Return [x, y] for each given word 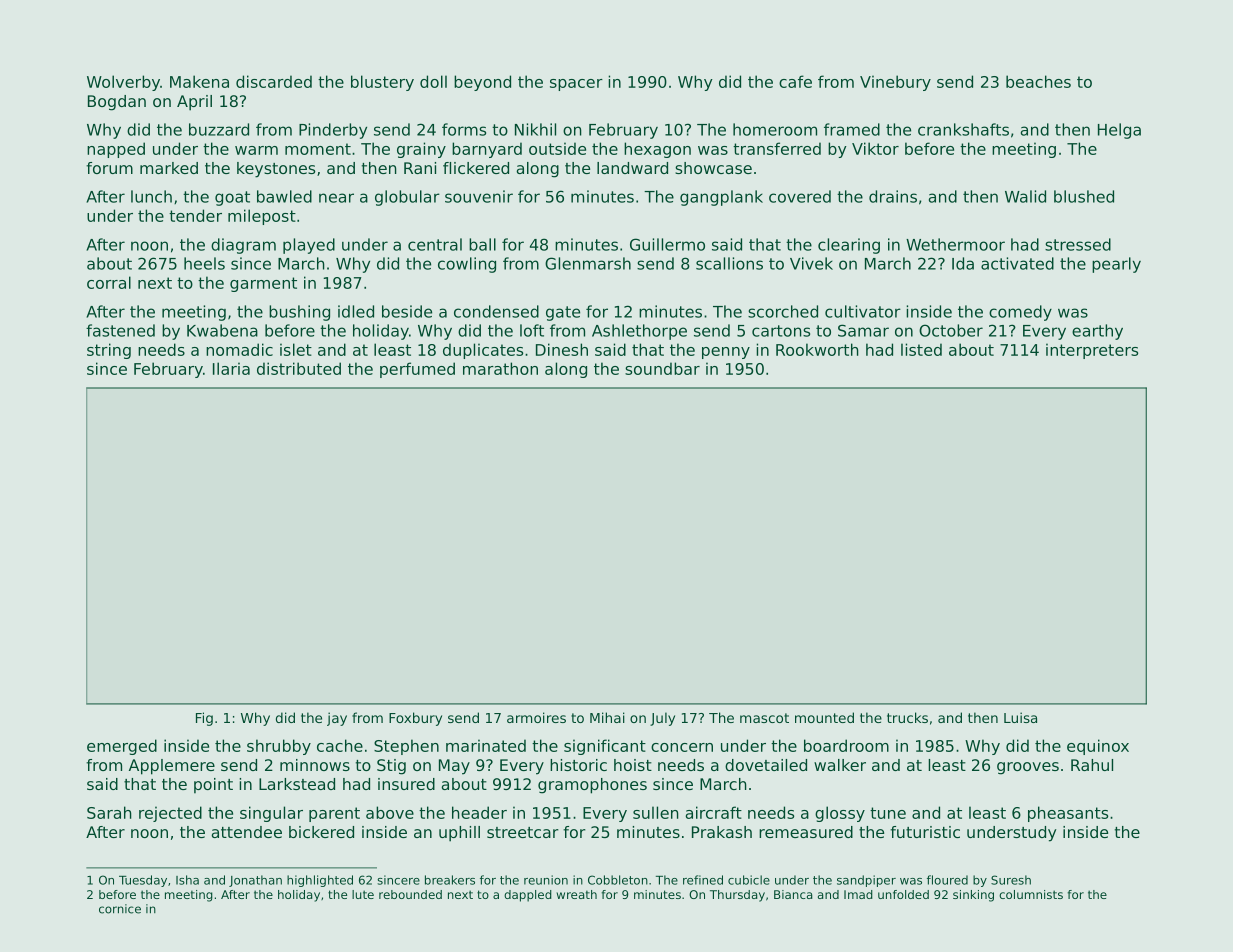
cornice [120, 909]
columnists [1031, 894]
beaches [1038, 81]
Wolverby [123, 83]
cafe [795, 81]
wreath [577, 894]
